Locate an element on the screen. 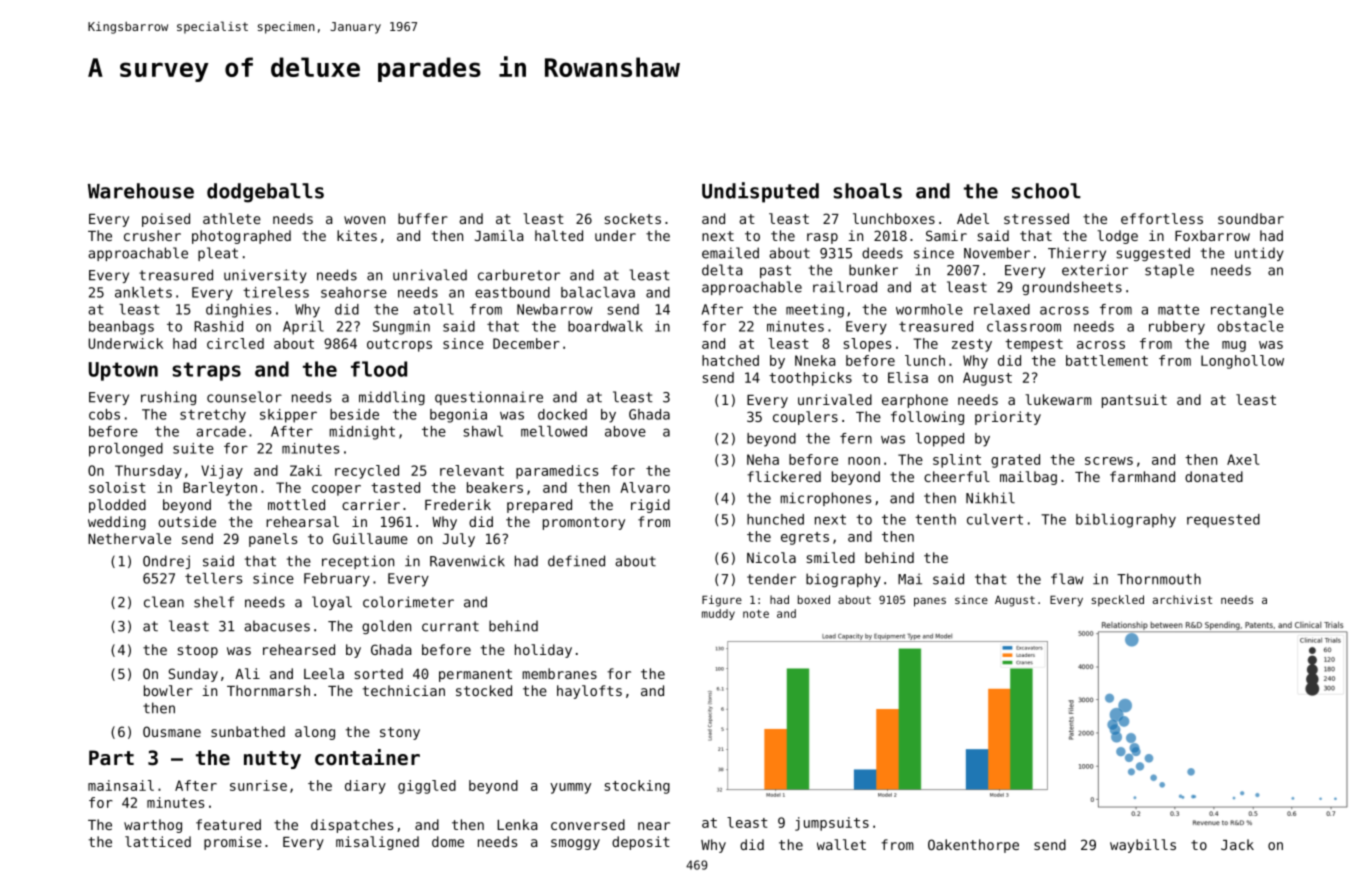  jumpsuits is located at coordinates (832, 824).
